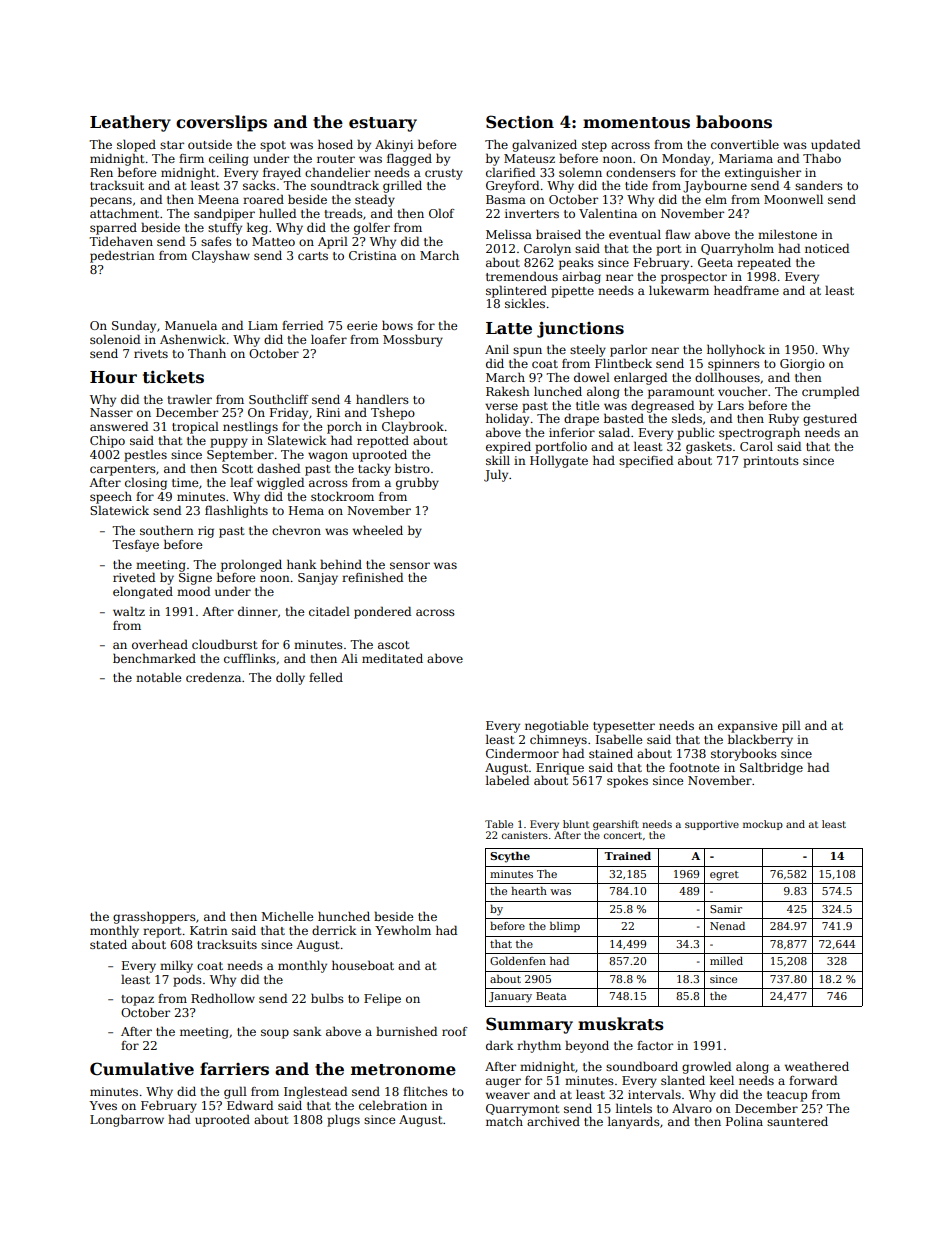 Image resolution: width=952 pixels, height=1233 pixels. I want to click on meditated, so click(392, 658).
